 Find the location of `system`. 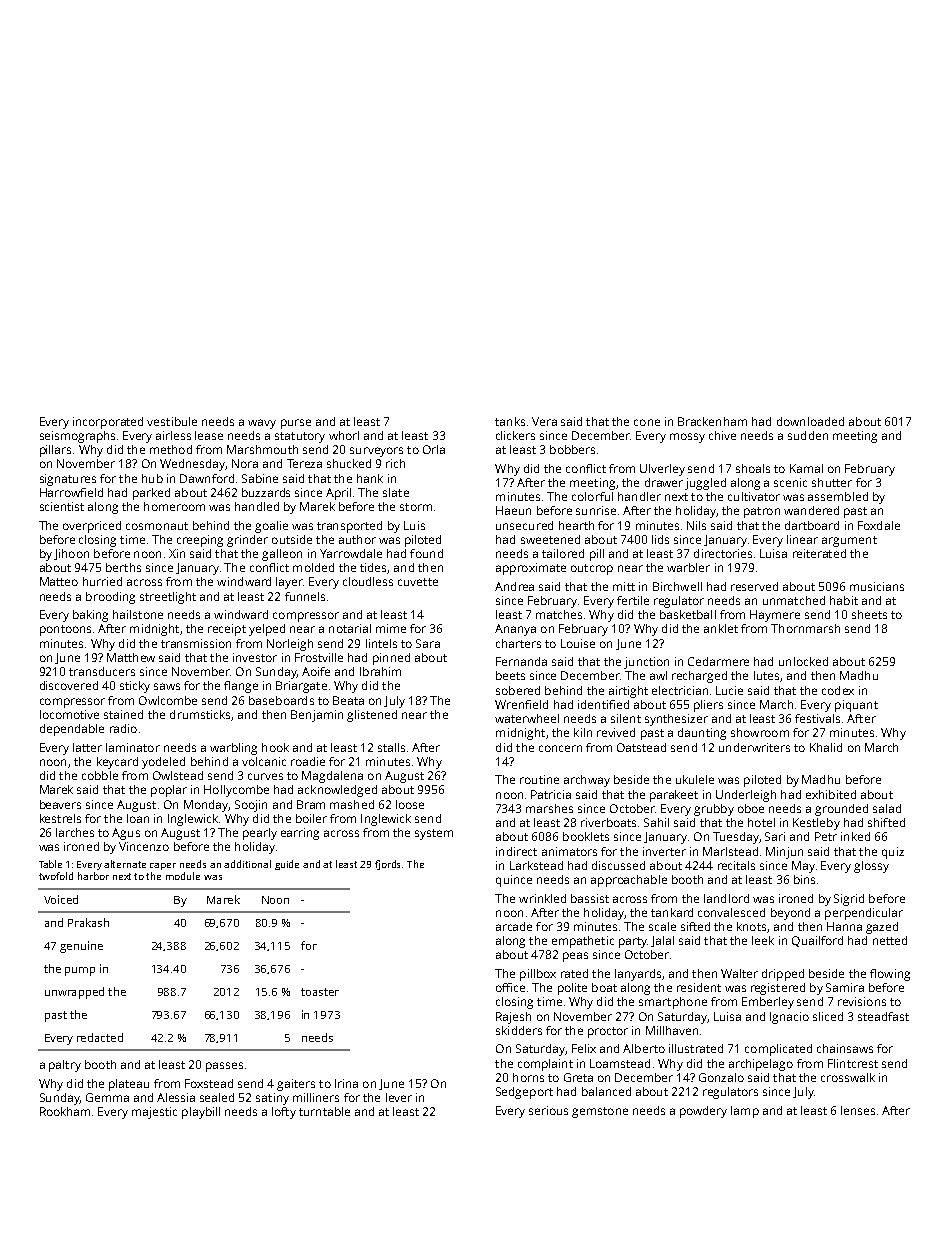

system is located at coordinates (434, 834).
